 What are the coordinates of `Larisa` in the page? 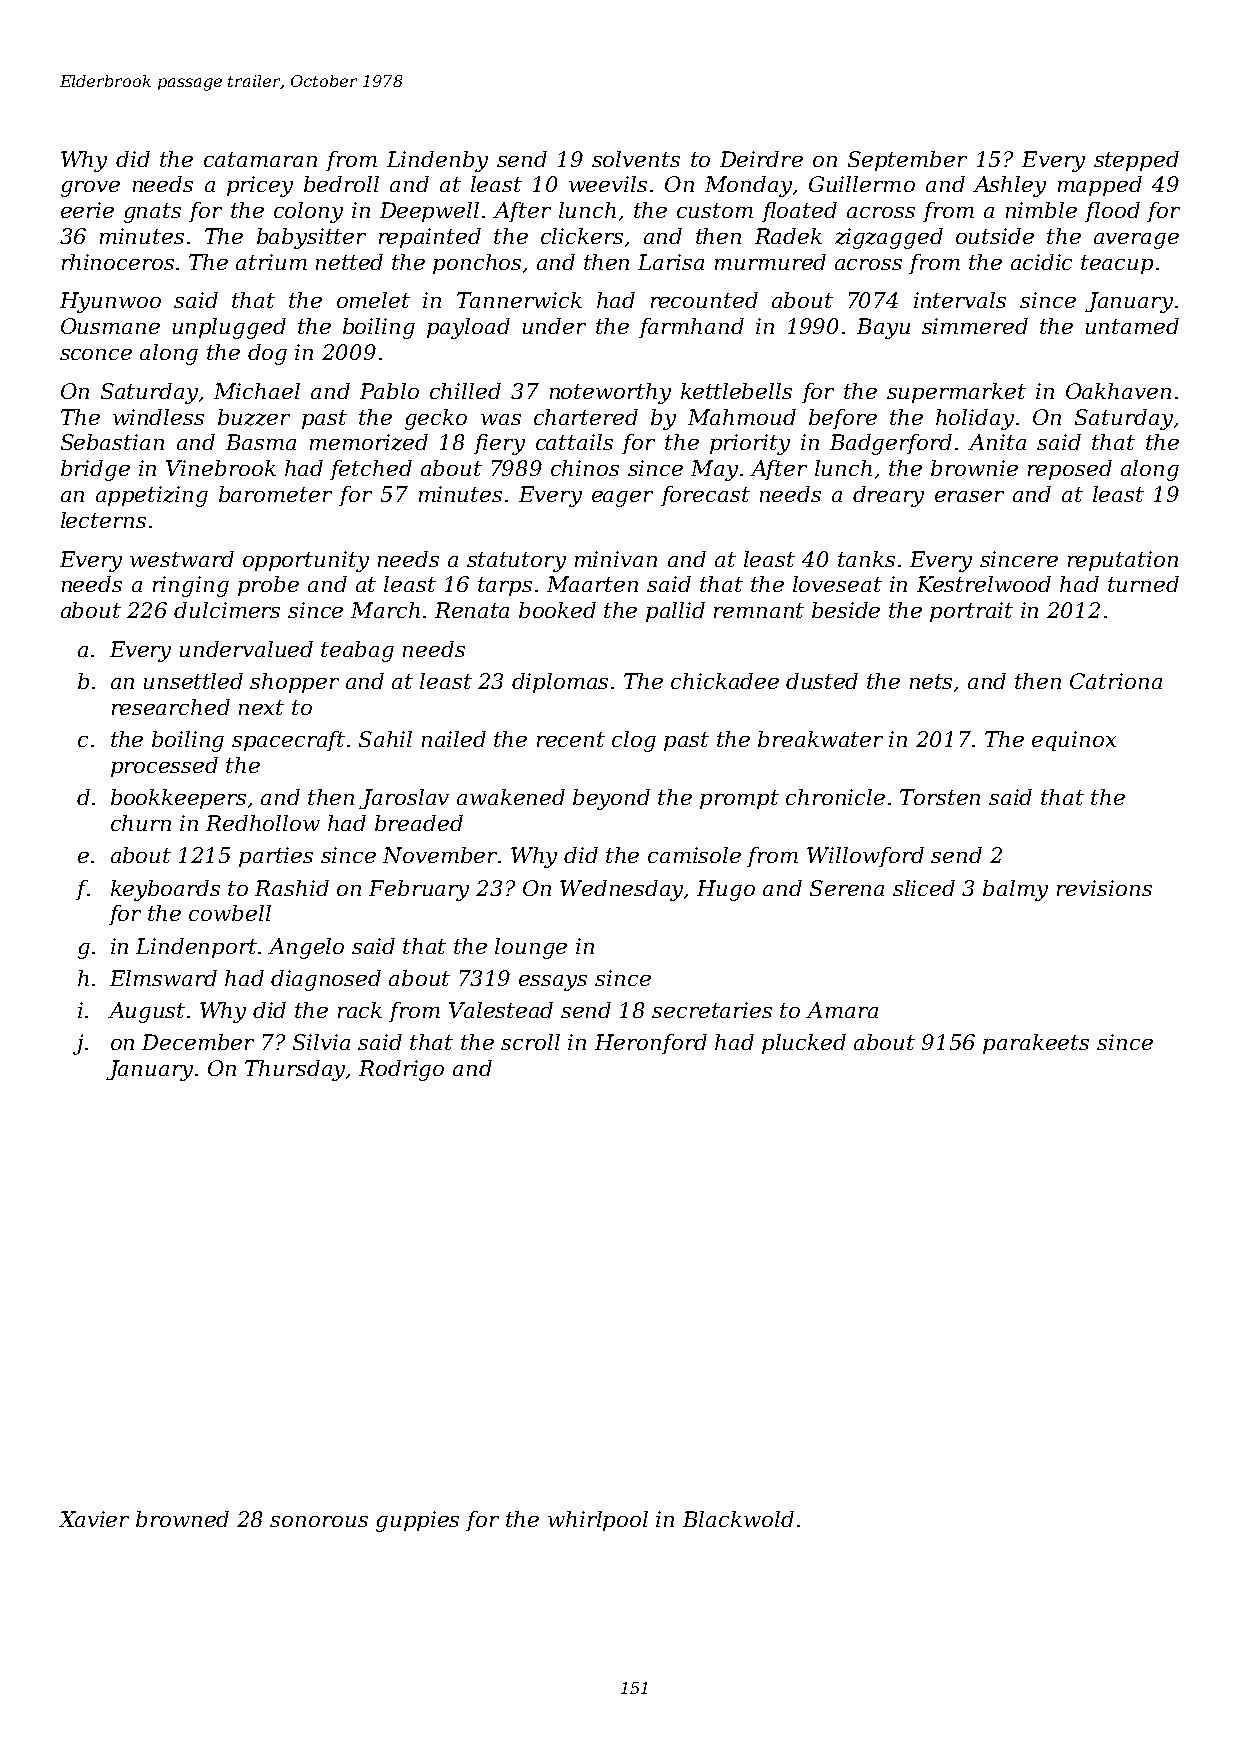 It's located at (671, 262).
